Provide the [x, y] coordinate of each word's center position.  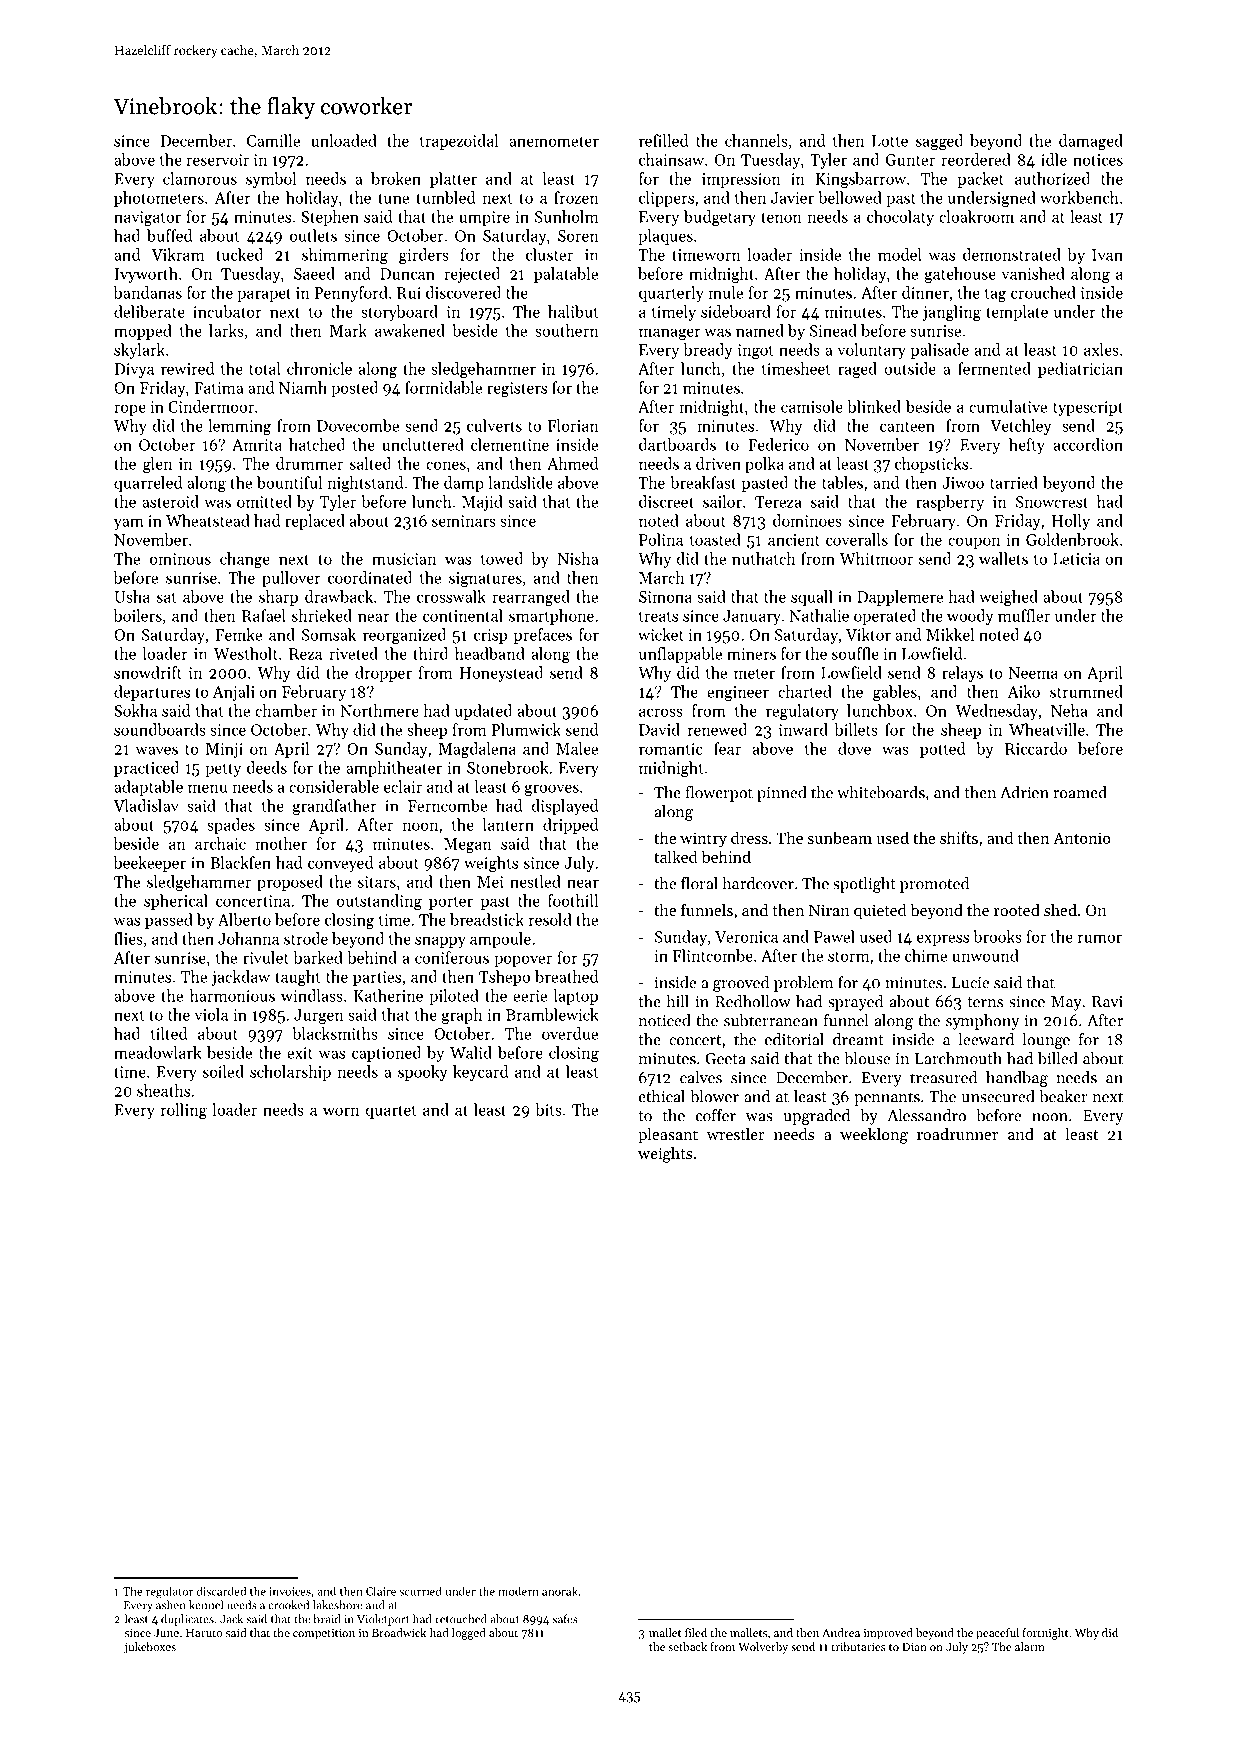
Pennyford [351, 294]
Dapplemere [900, 598]
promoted [934, 885]
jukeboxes [150, 1648]
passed [169, 921]
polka [764, 465]
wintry [703, 839]
